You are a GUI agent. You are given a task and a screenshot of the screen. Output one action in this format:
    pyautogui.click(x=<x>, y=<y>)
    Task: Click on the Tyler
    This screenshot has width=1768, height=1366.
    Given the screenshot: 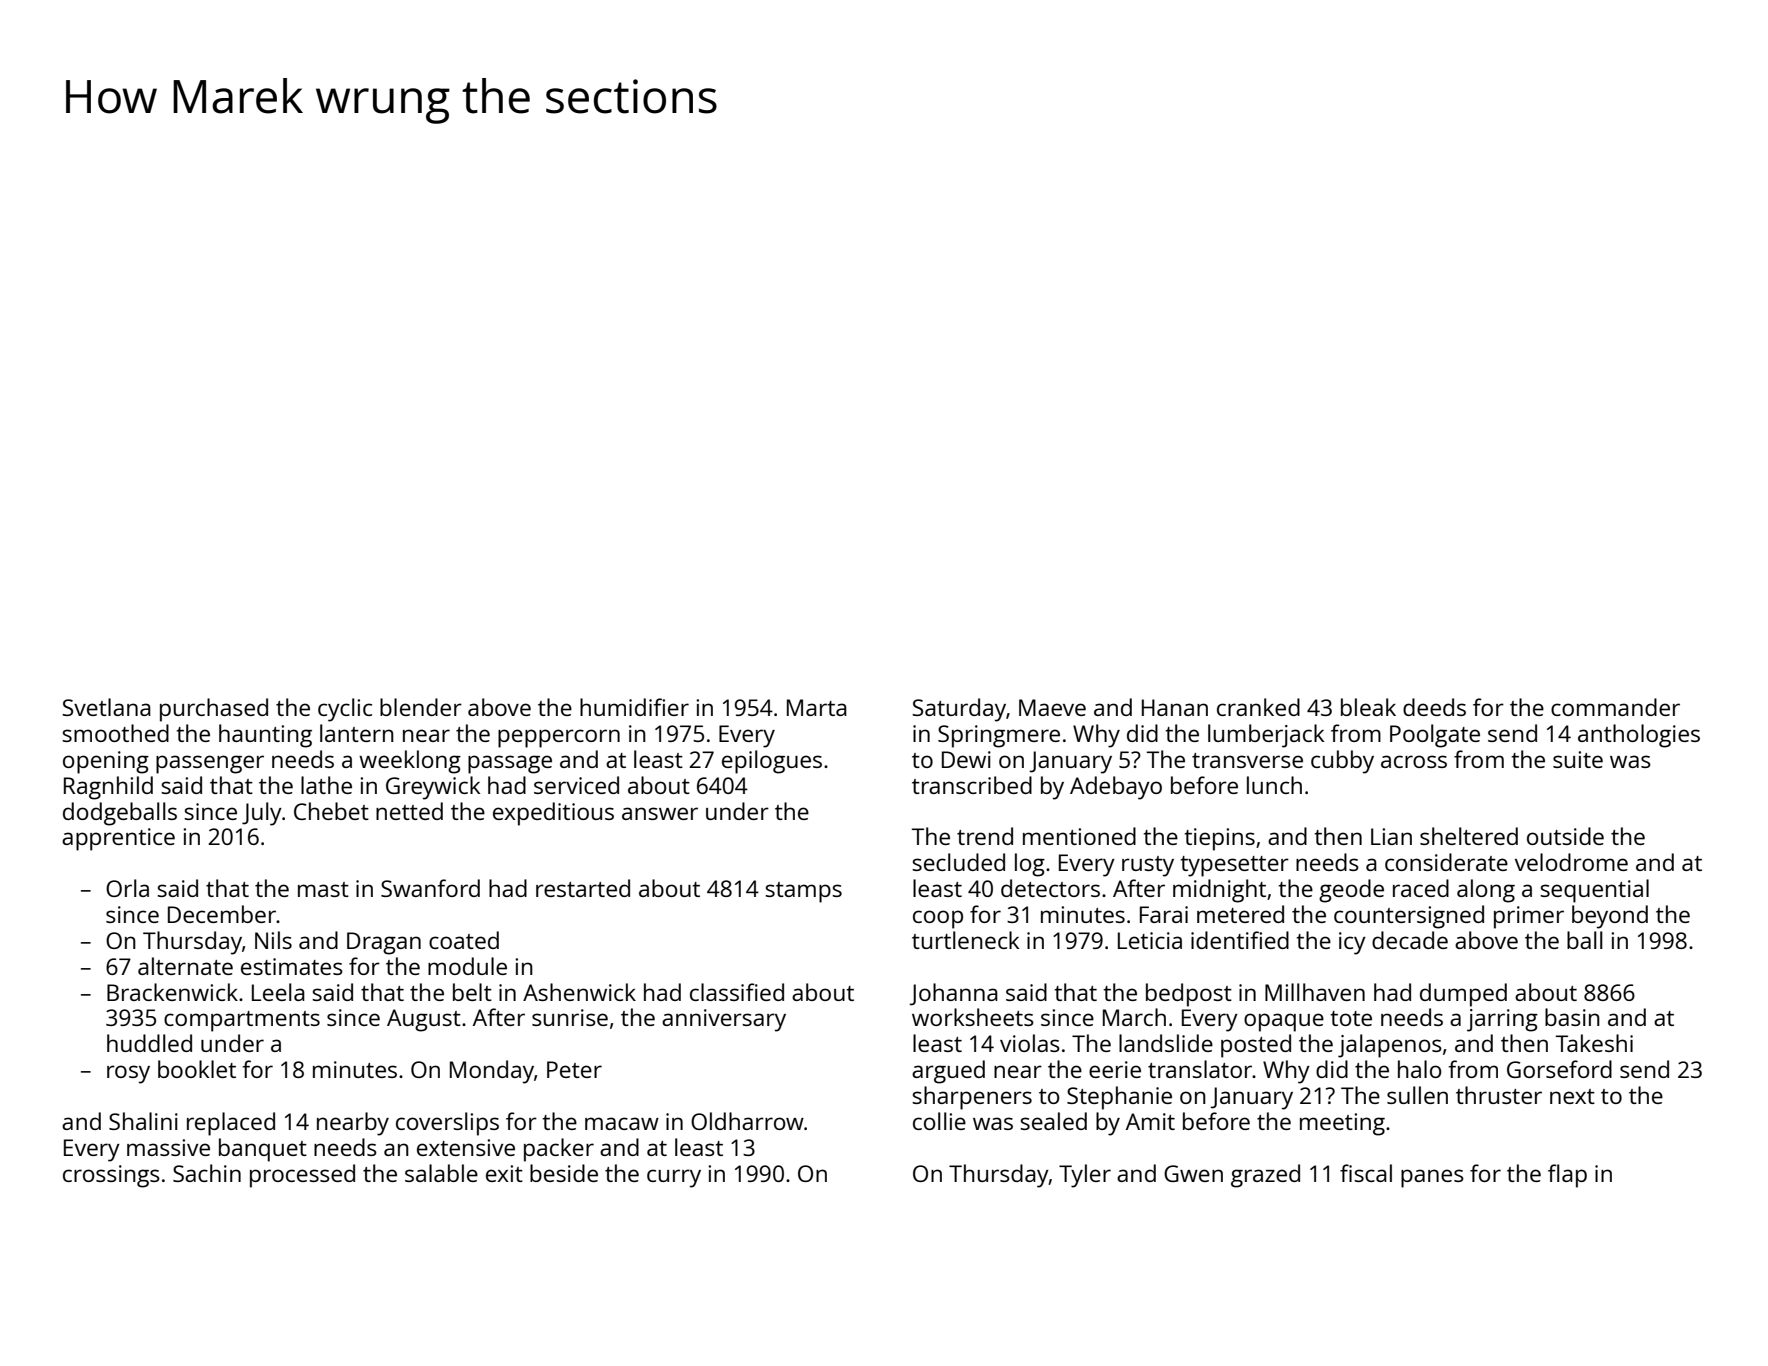 What is the action you would take?
    pyautogui.click(x=1085, y=1176)
